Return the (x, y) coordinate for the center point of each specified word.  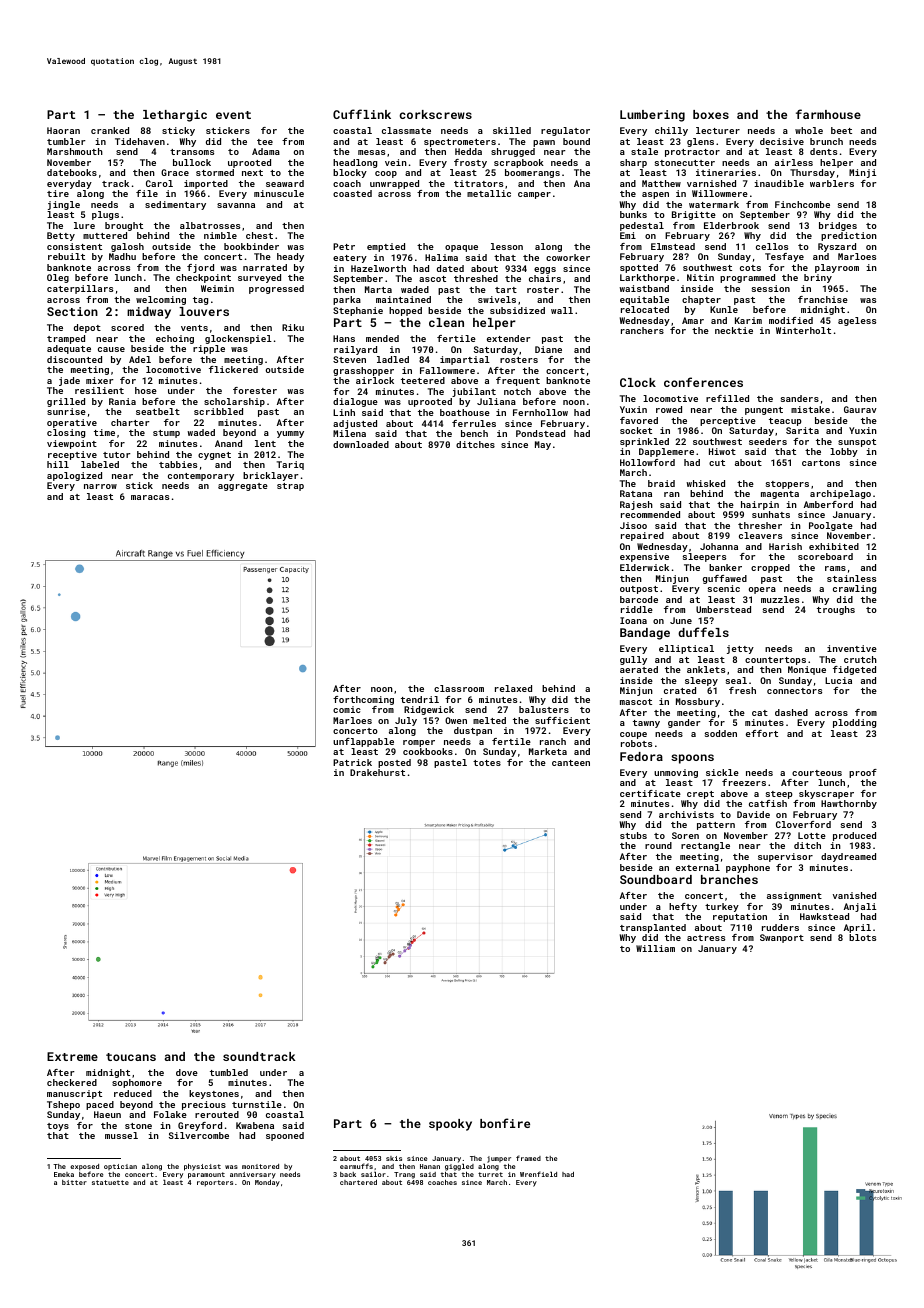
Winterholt (803, 330)
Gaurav (860, 409)
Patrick (352, 762)
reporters (215, 1183)
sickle (722, 772)
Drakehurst (377, 772)
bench (474, 433)
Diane (548, 349)
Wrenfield (538, 1174)
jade (69, 381)
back (348, 1174)
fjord (200, 268)
